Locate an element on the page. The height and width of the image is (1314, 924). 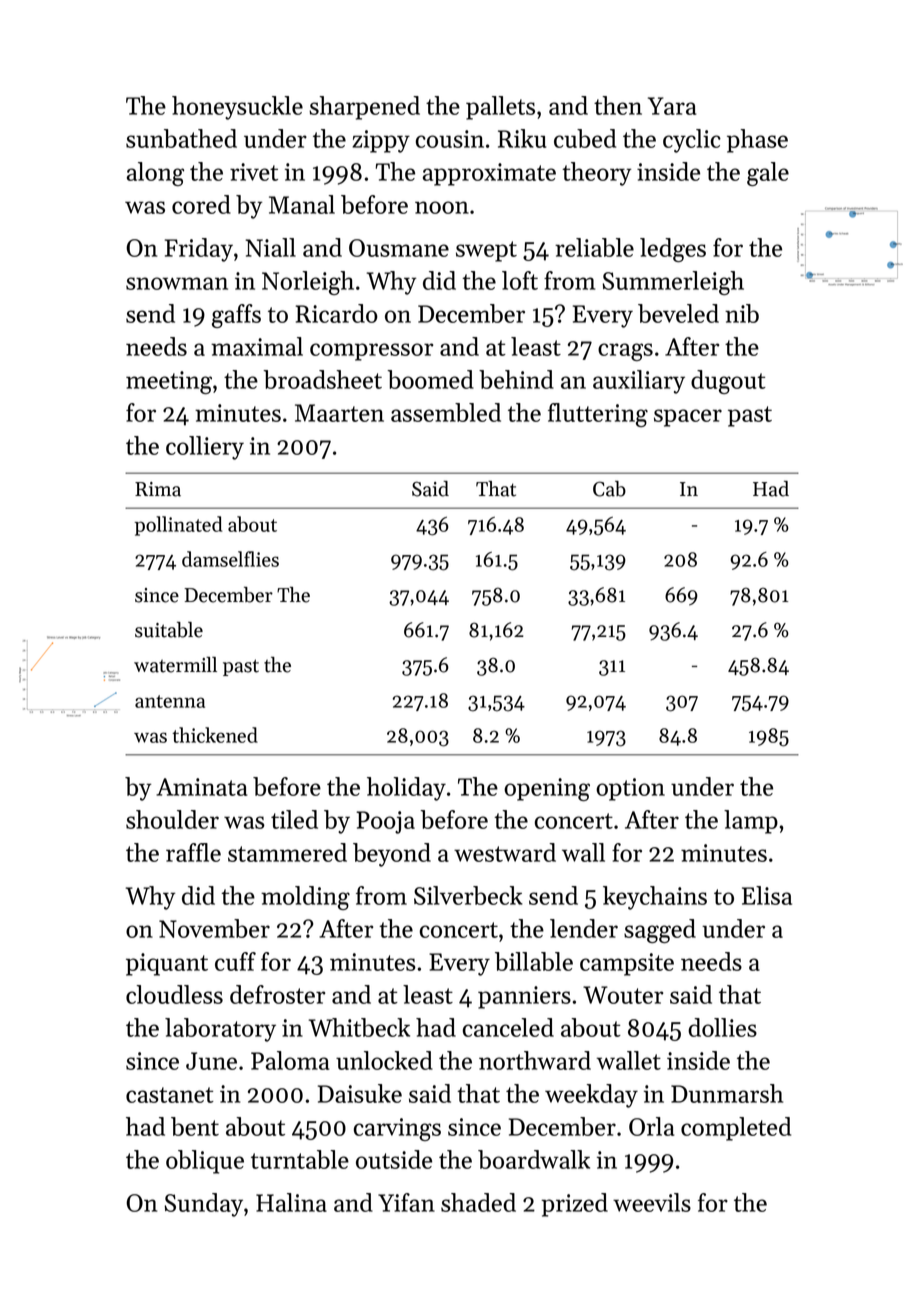
pallets is located at coordinates (500, 108).
